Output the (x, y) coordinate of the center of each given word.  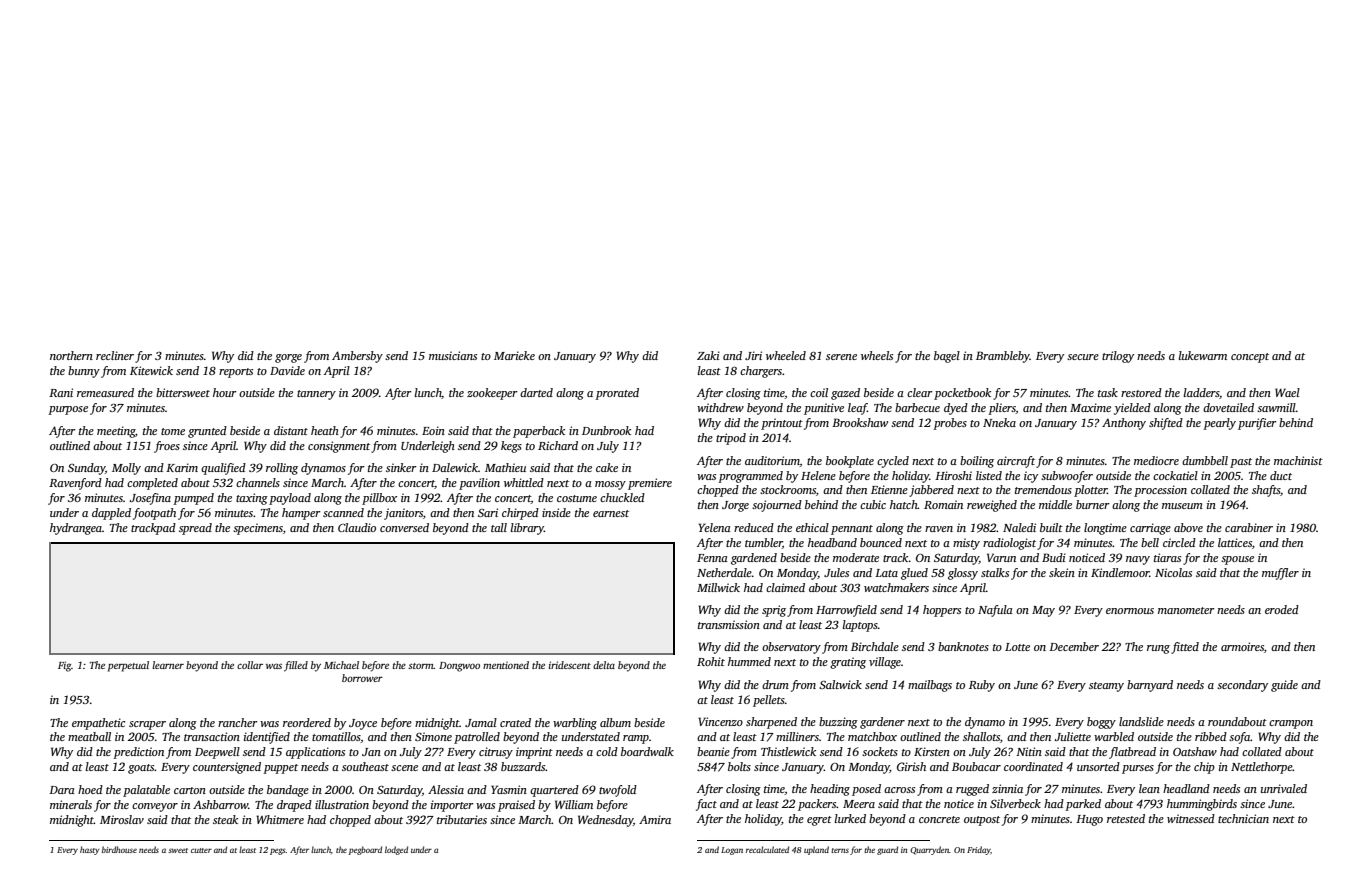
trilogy (1118, 357)
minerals (71, 804)
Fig (64, 666)
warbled (1114, 736)
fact (706, 805)
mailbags (930, 686)
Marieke (514, 355)
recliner (115, 355)
